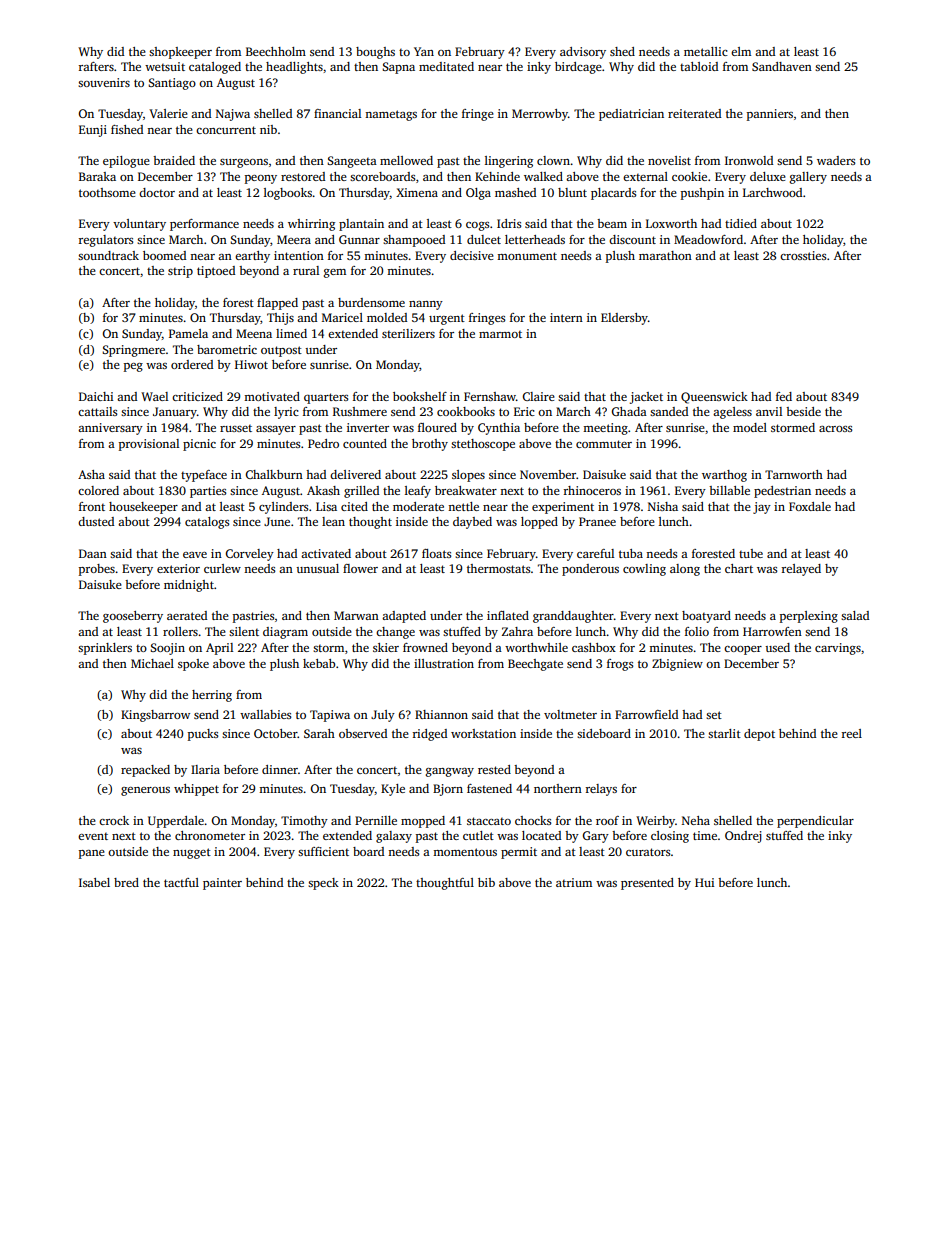 Image resolution: width=952 pixels, height=1233 pixels. I want to click on Yan, so click(424, 51).
